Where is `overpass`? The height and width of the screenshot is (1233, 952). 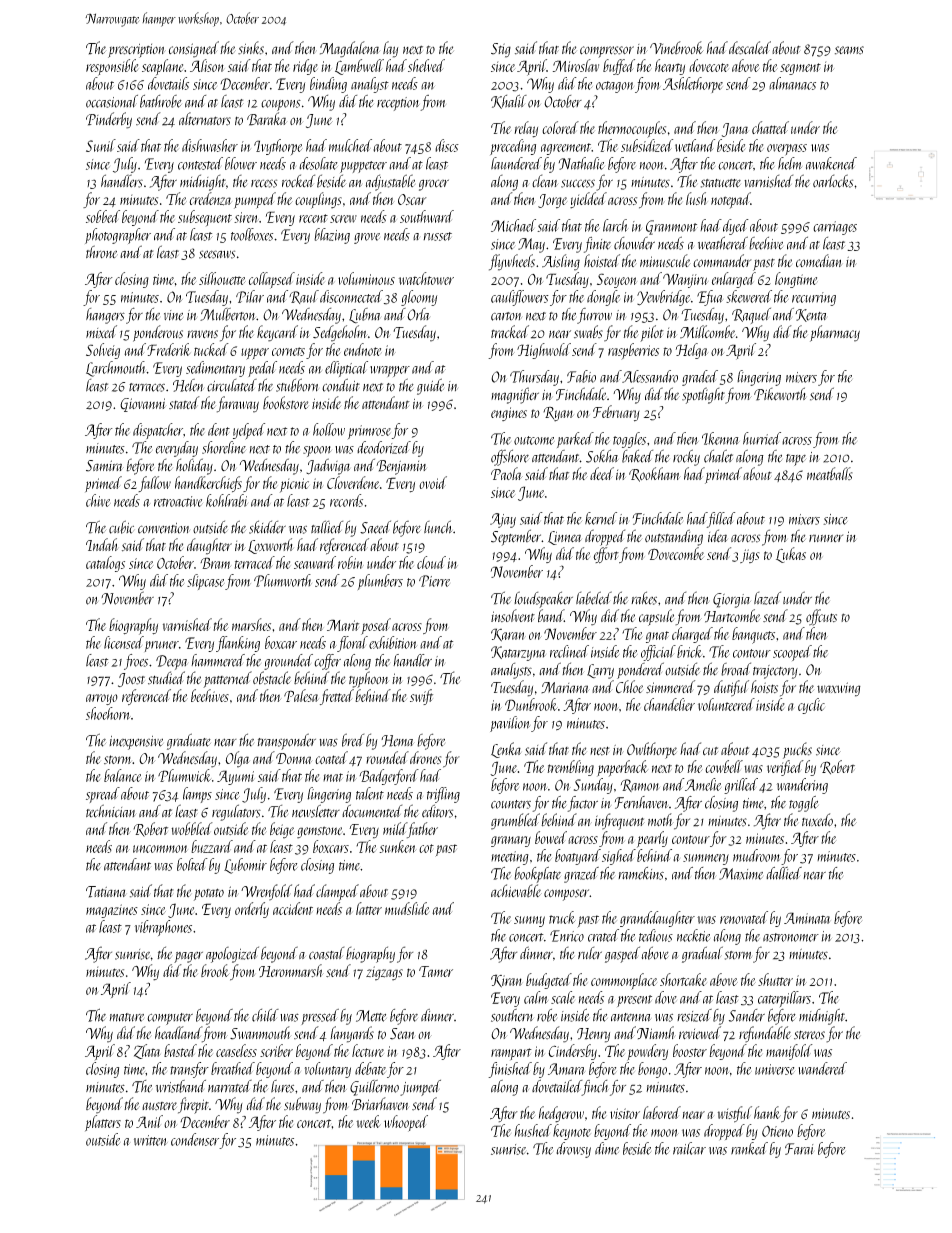 overpass is located at coordinates (787, 149).
